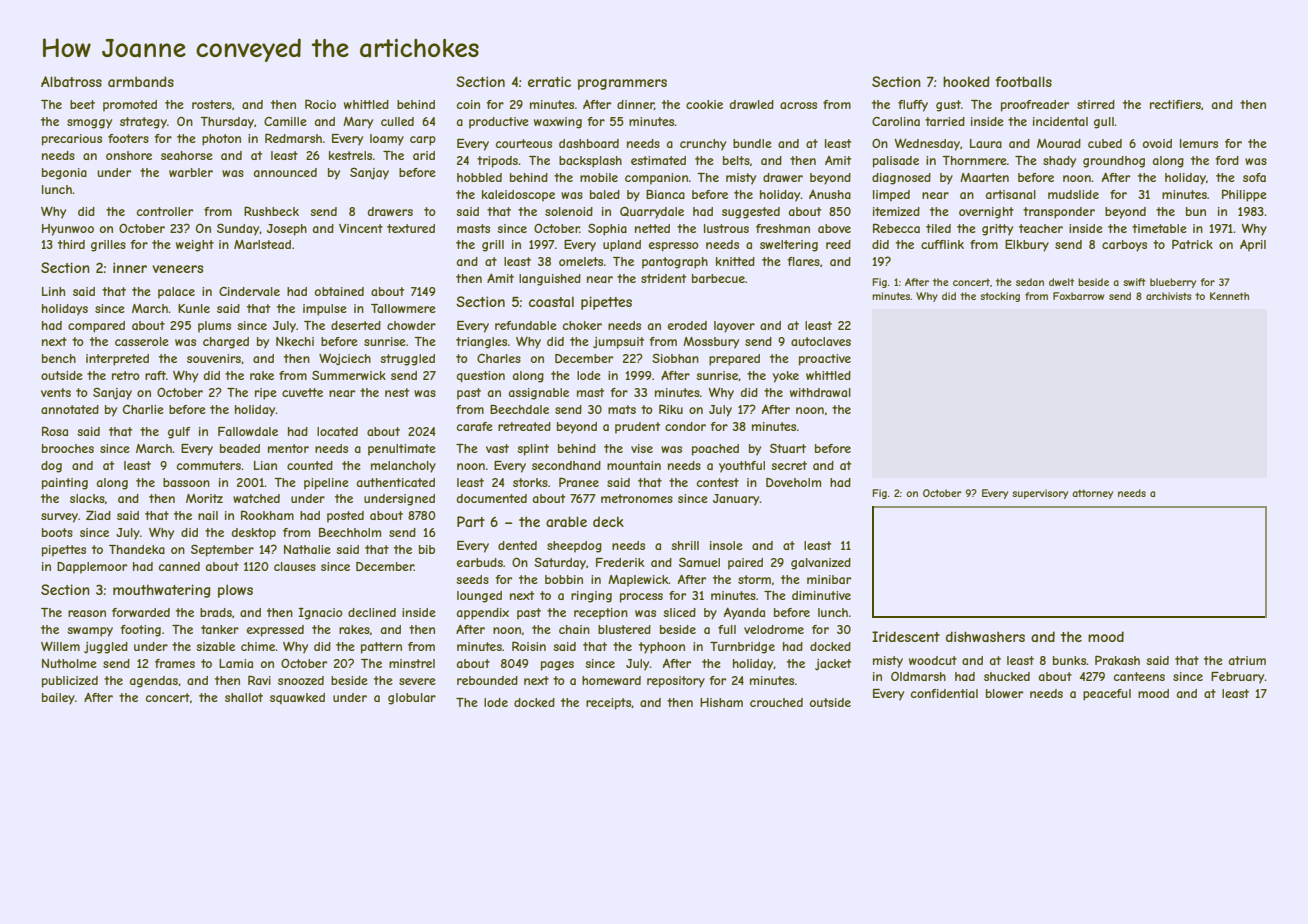 The image size is (1308, 924). Describe the element at coordinates (248, 431) in the screenshot. I see `Fallowdale` at that location.
